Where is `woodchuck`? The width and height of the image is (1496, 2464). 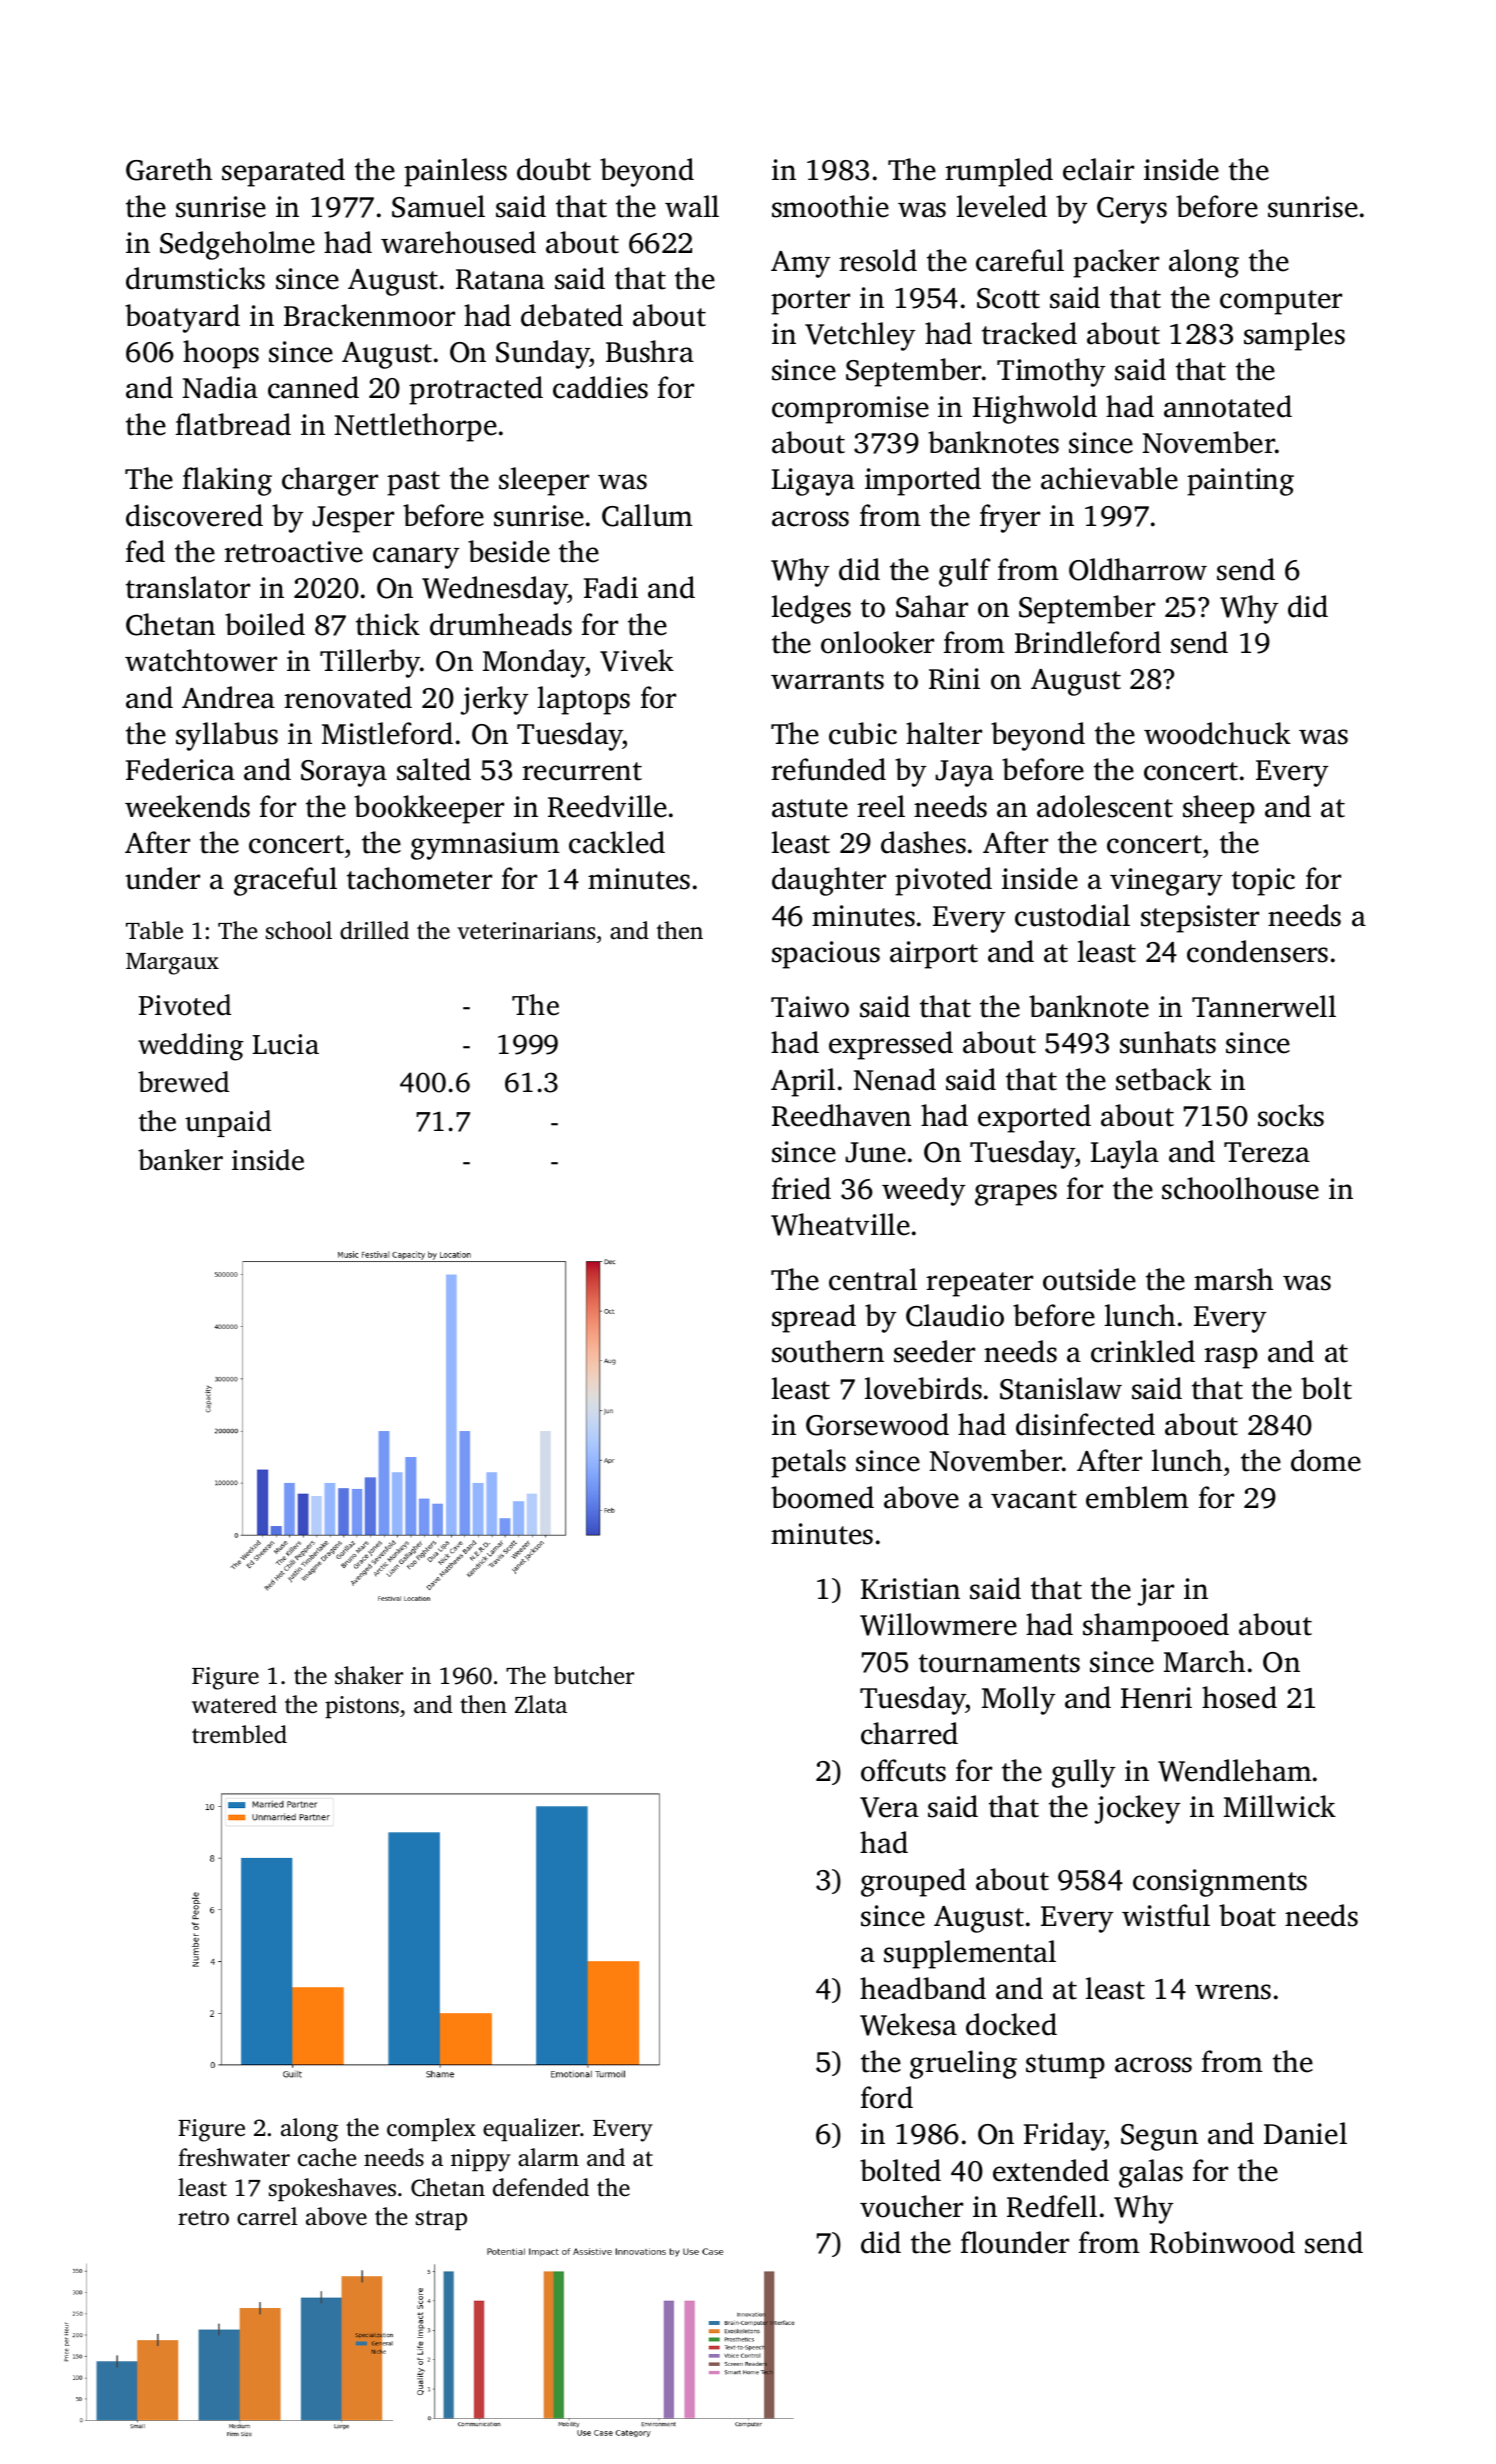 woodchuck is located at coordinates (1217, 733).
